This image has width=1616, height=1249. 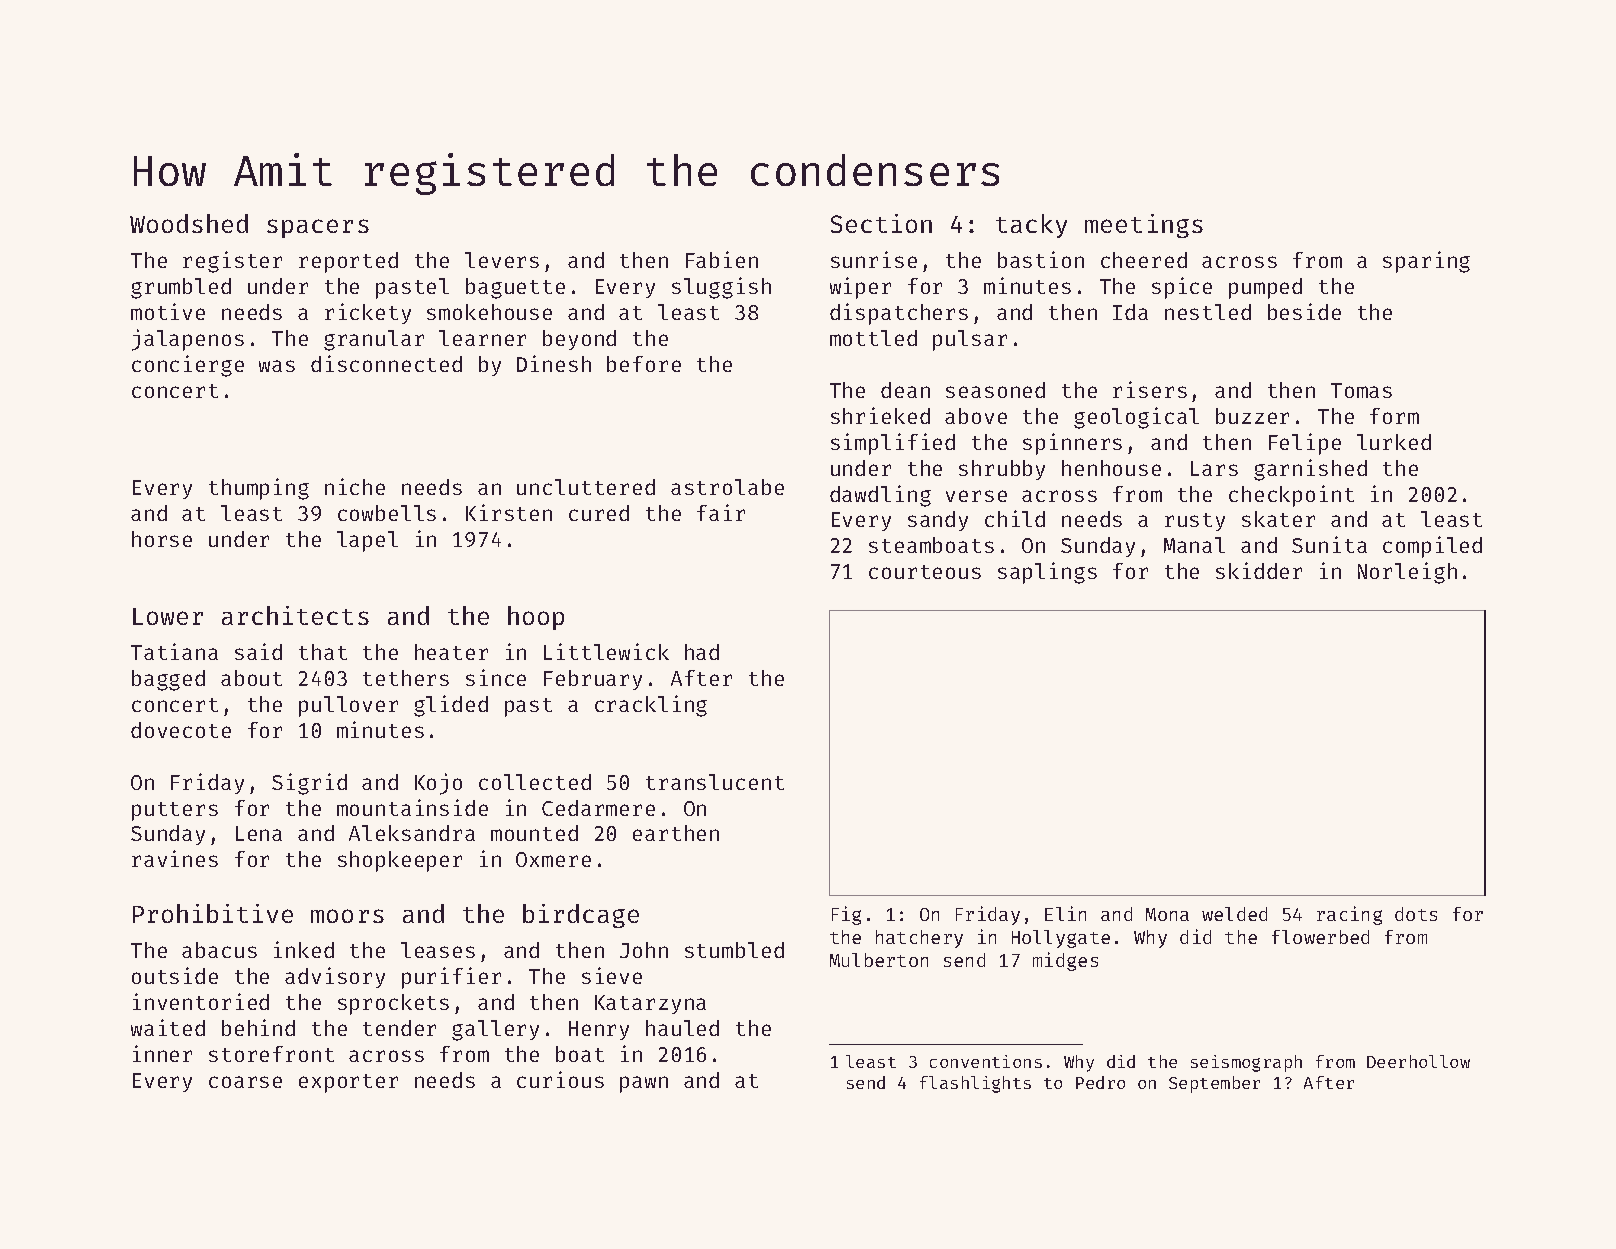 I want to click on was, so click(x=277, y=366).
